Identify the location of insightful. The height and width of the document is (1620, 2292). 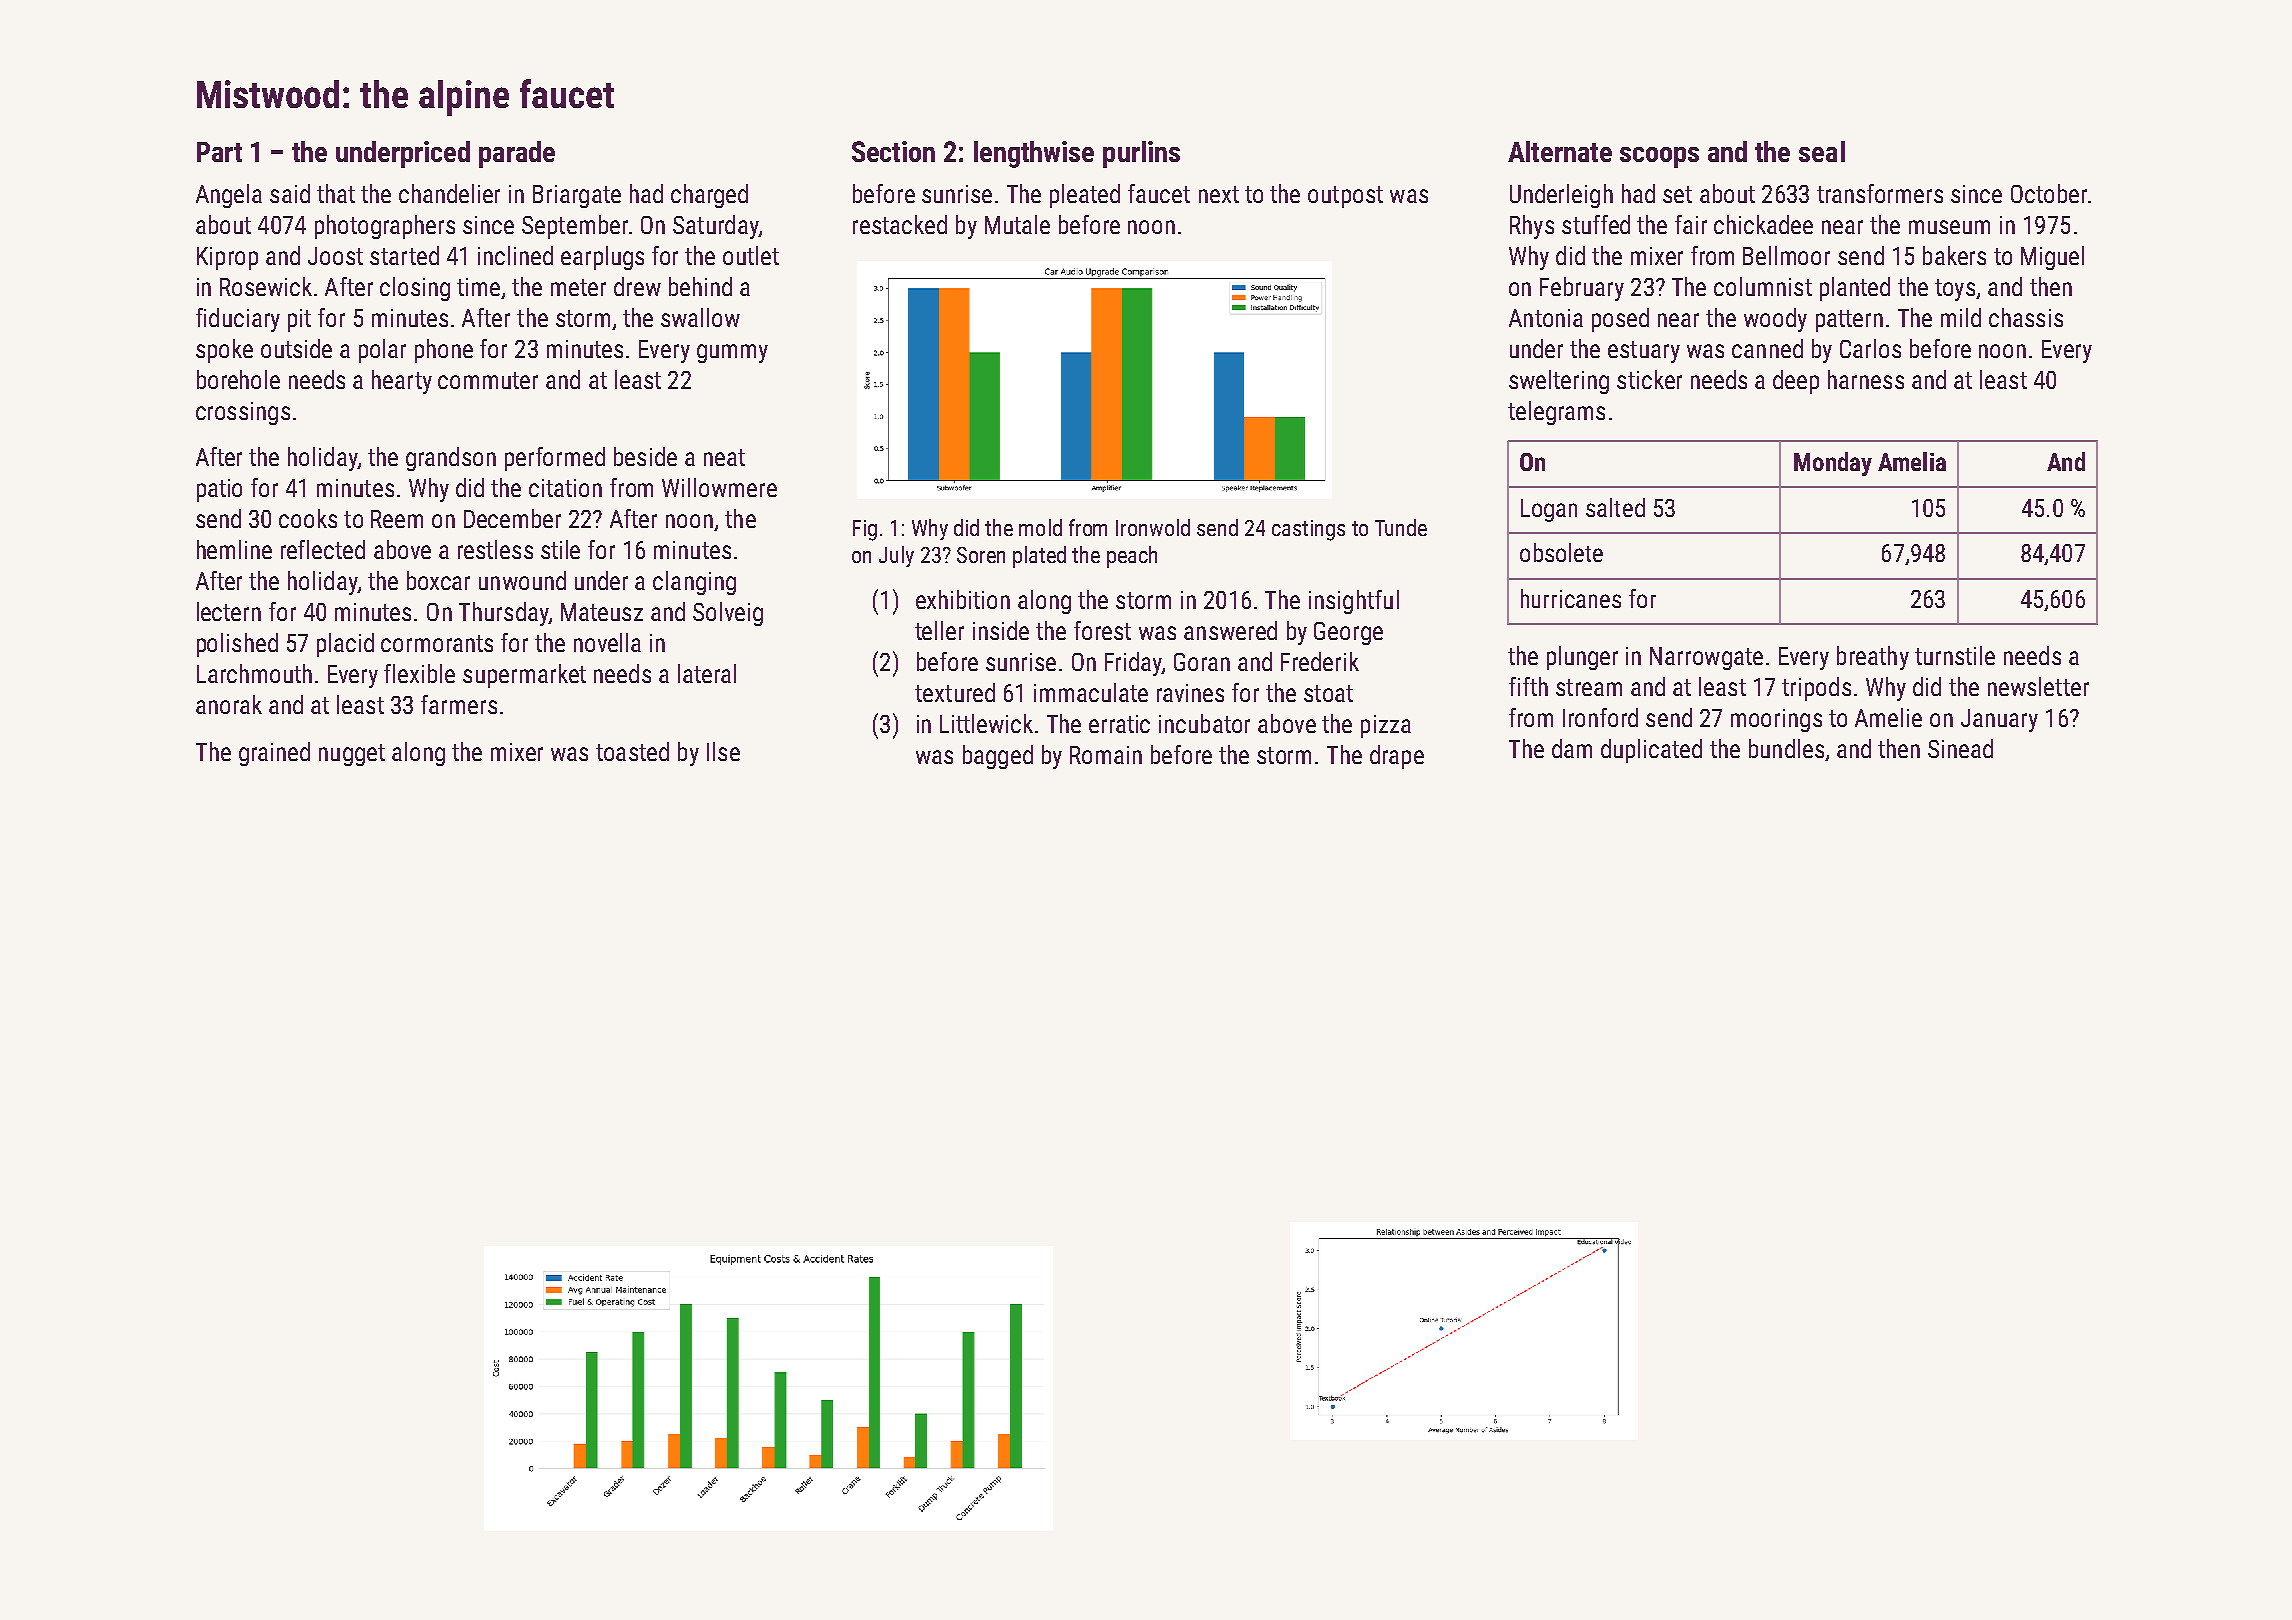
(1354, 602).
